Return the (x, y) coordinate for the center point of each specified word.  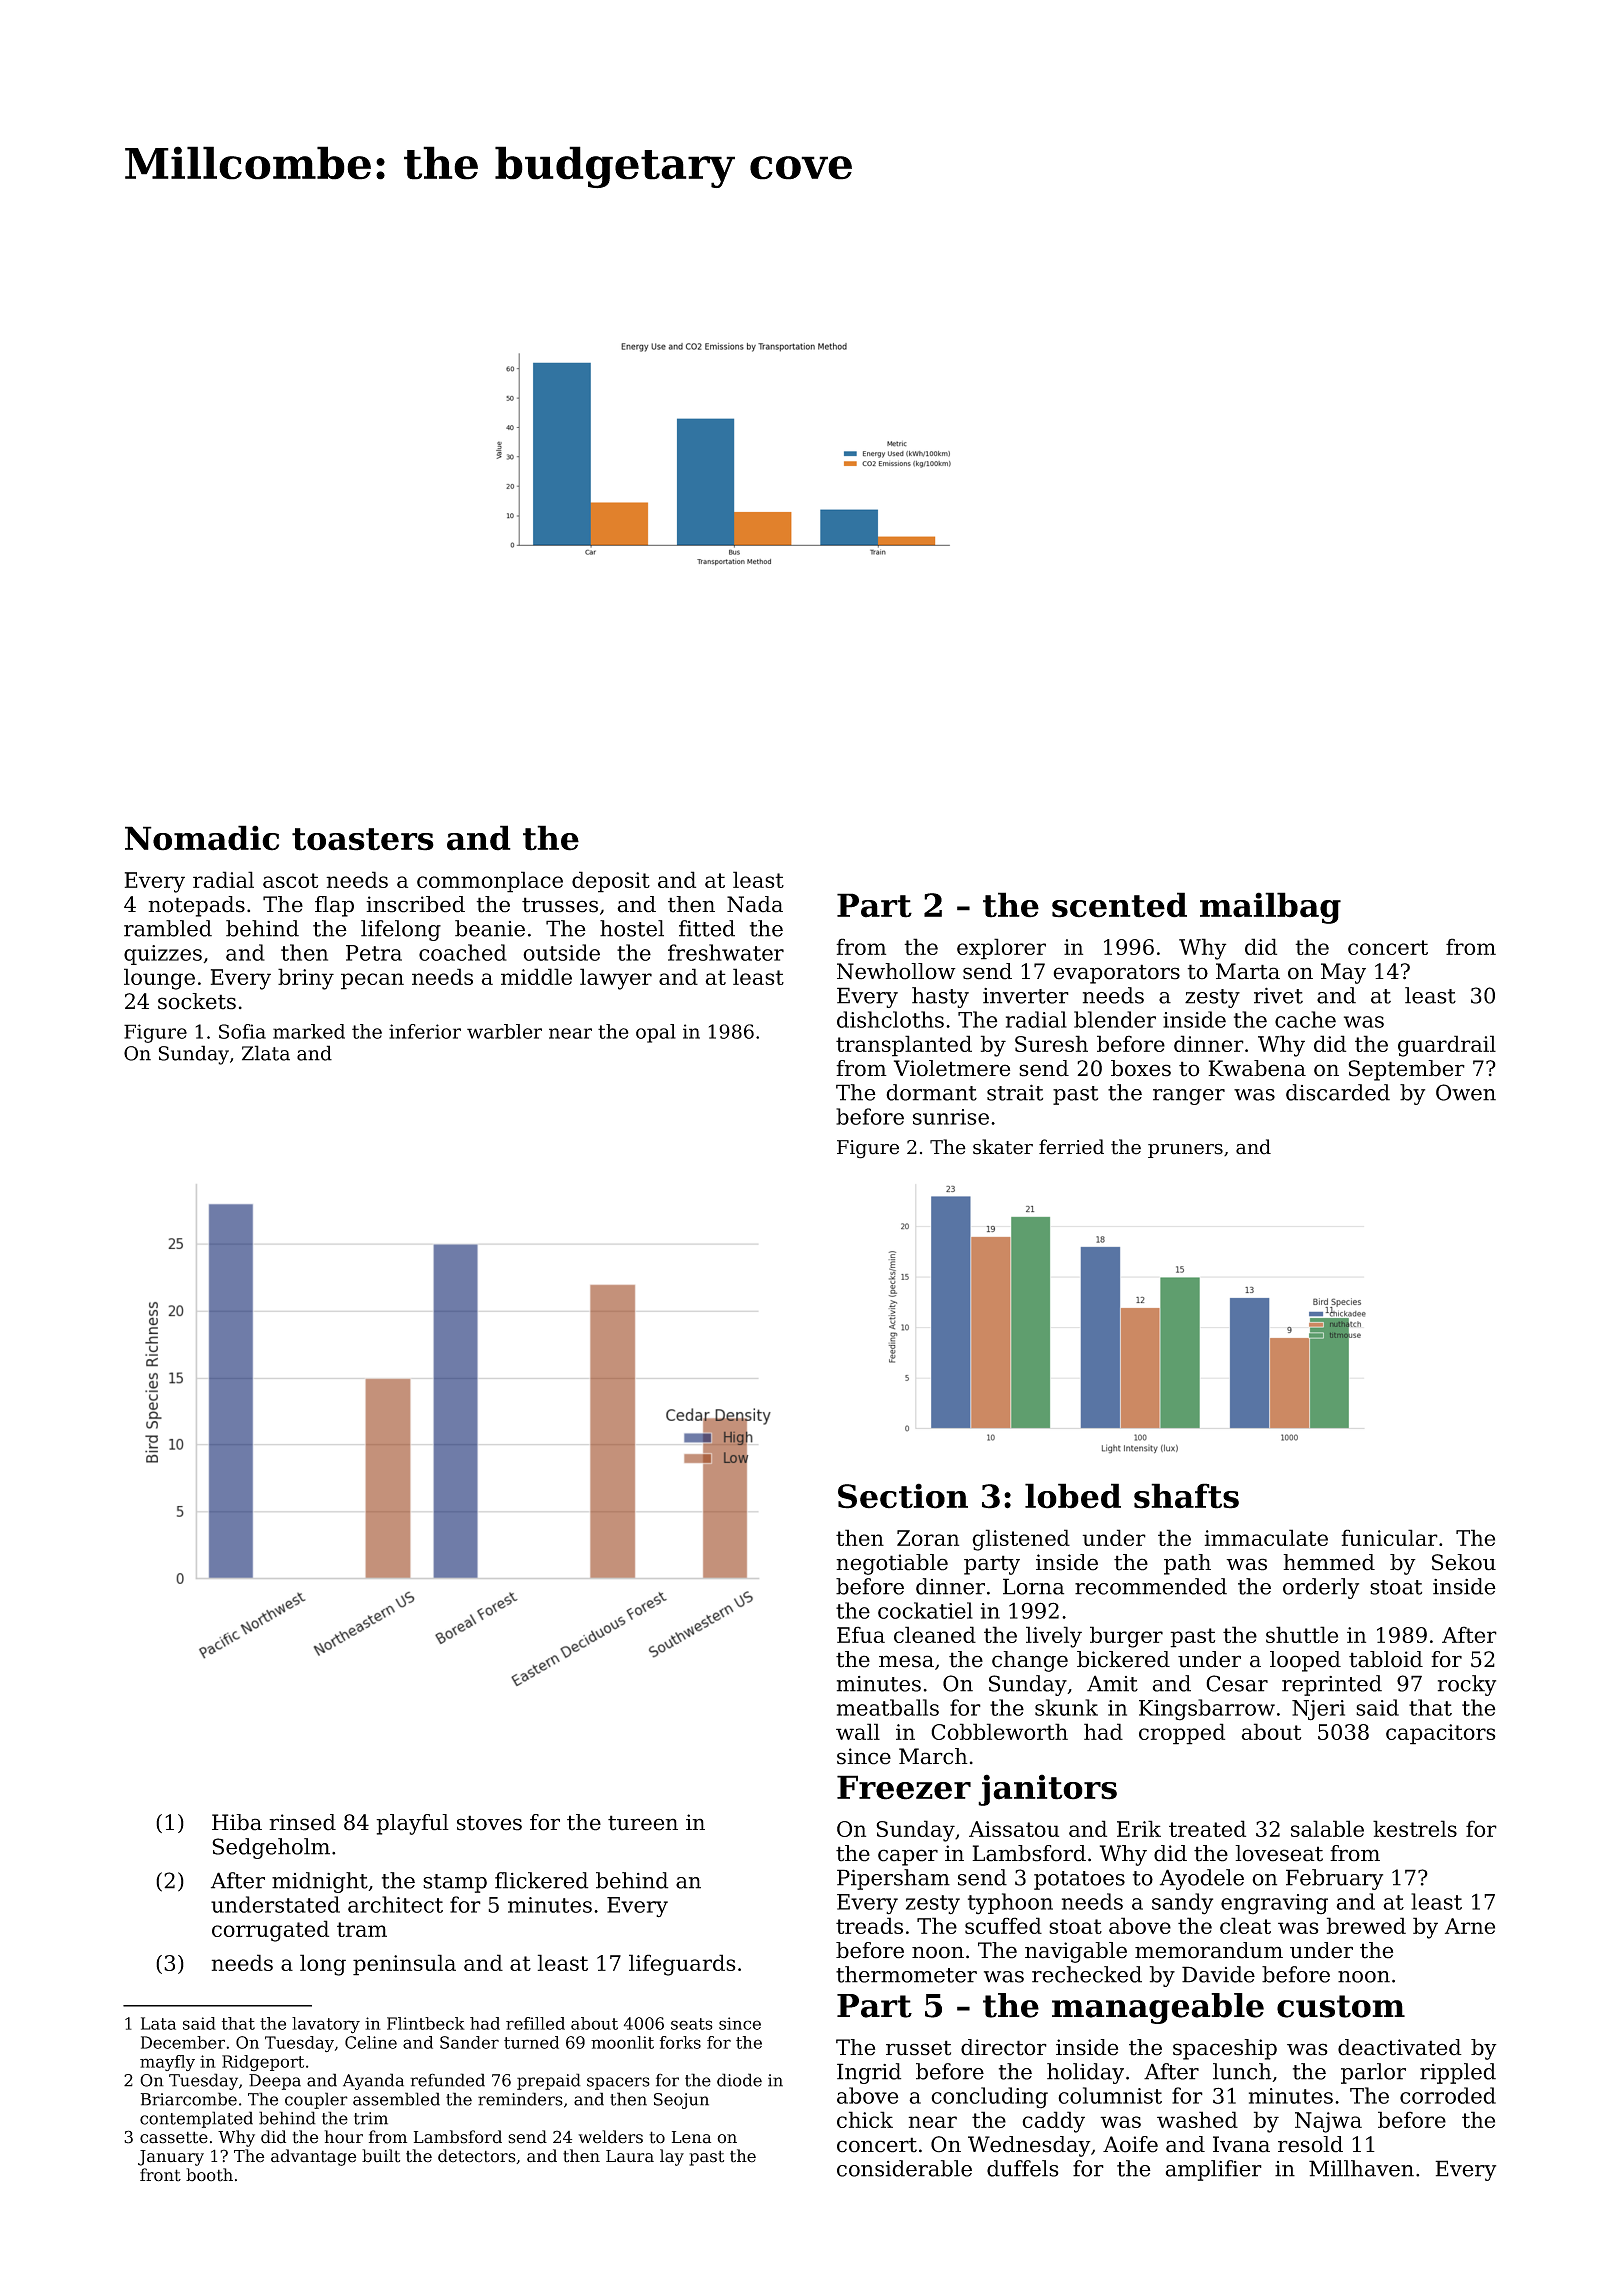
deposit (611, 882)
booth (209, 2175)
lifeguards (682, 1965)
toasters (363, 839)
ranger (1189, 1097)
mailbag (1270, 908)
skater (1003, 1147)
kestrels (1415, 1828)
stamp (455, 1883)
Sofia (242, 1031)
